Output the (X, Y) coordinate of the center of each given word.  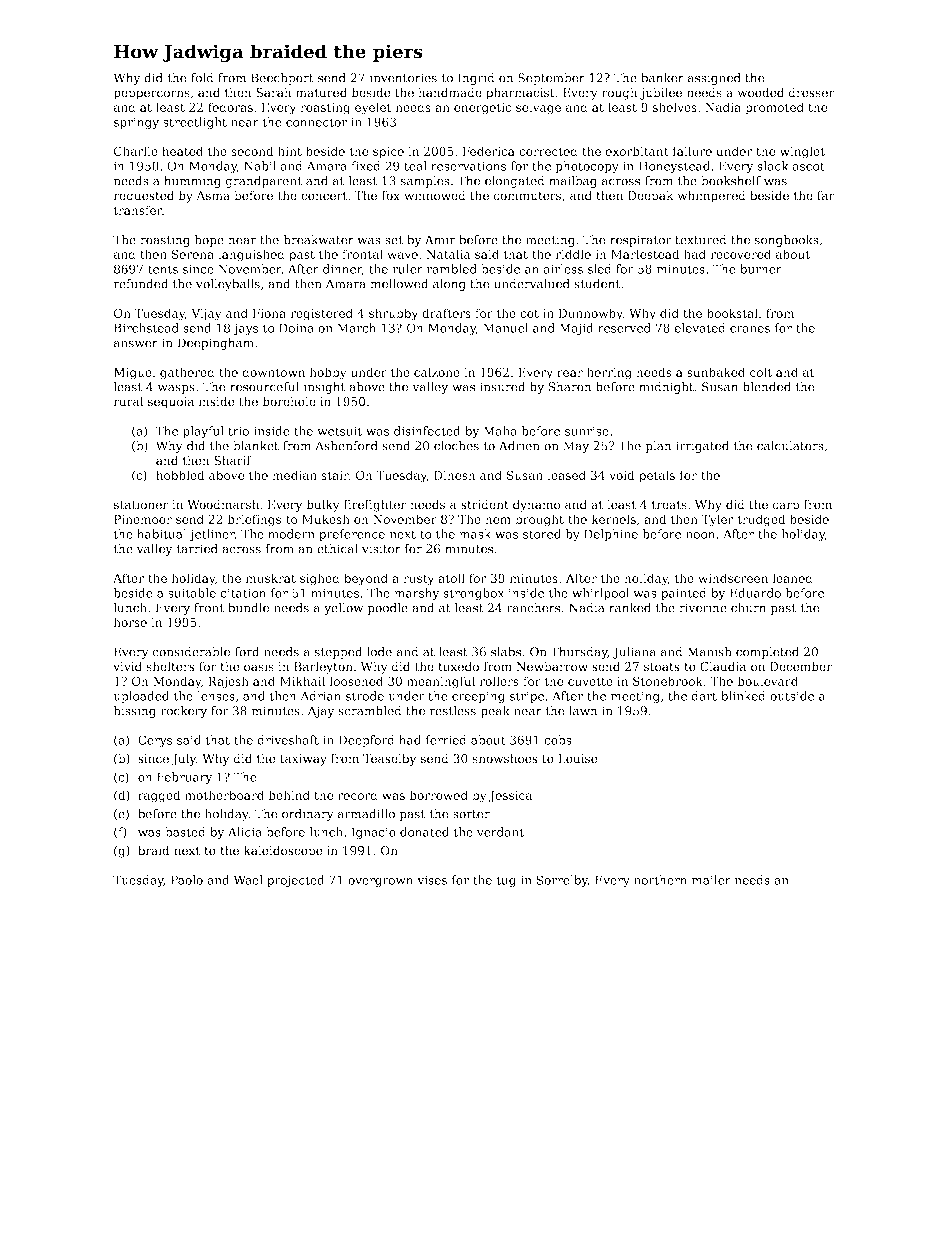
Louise (578, 759)
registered (322, 314)
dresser (812, 92)
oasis (259, 667)
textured (700, 240)
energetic (482, 109)
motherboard (224, 795)
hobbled (180, 475)
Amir (440, 240)
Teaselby (389, 759)
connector (316, 122)
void (621, 475)
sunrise (587, 431)
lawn (583, 711)
